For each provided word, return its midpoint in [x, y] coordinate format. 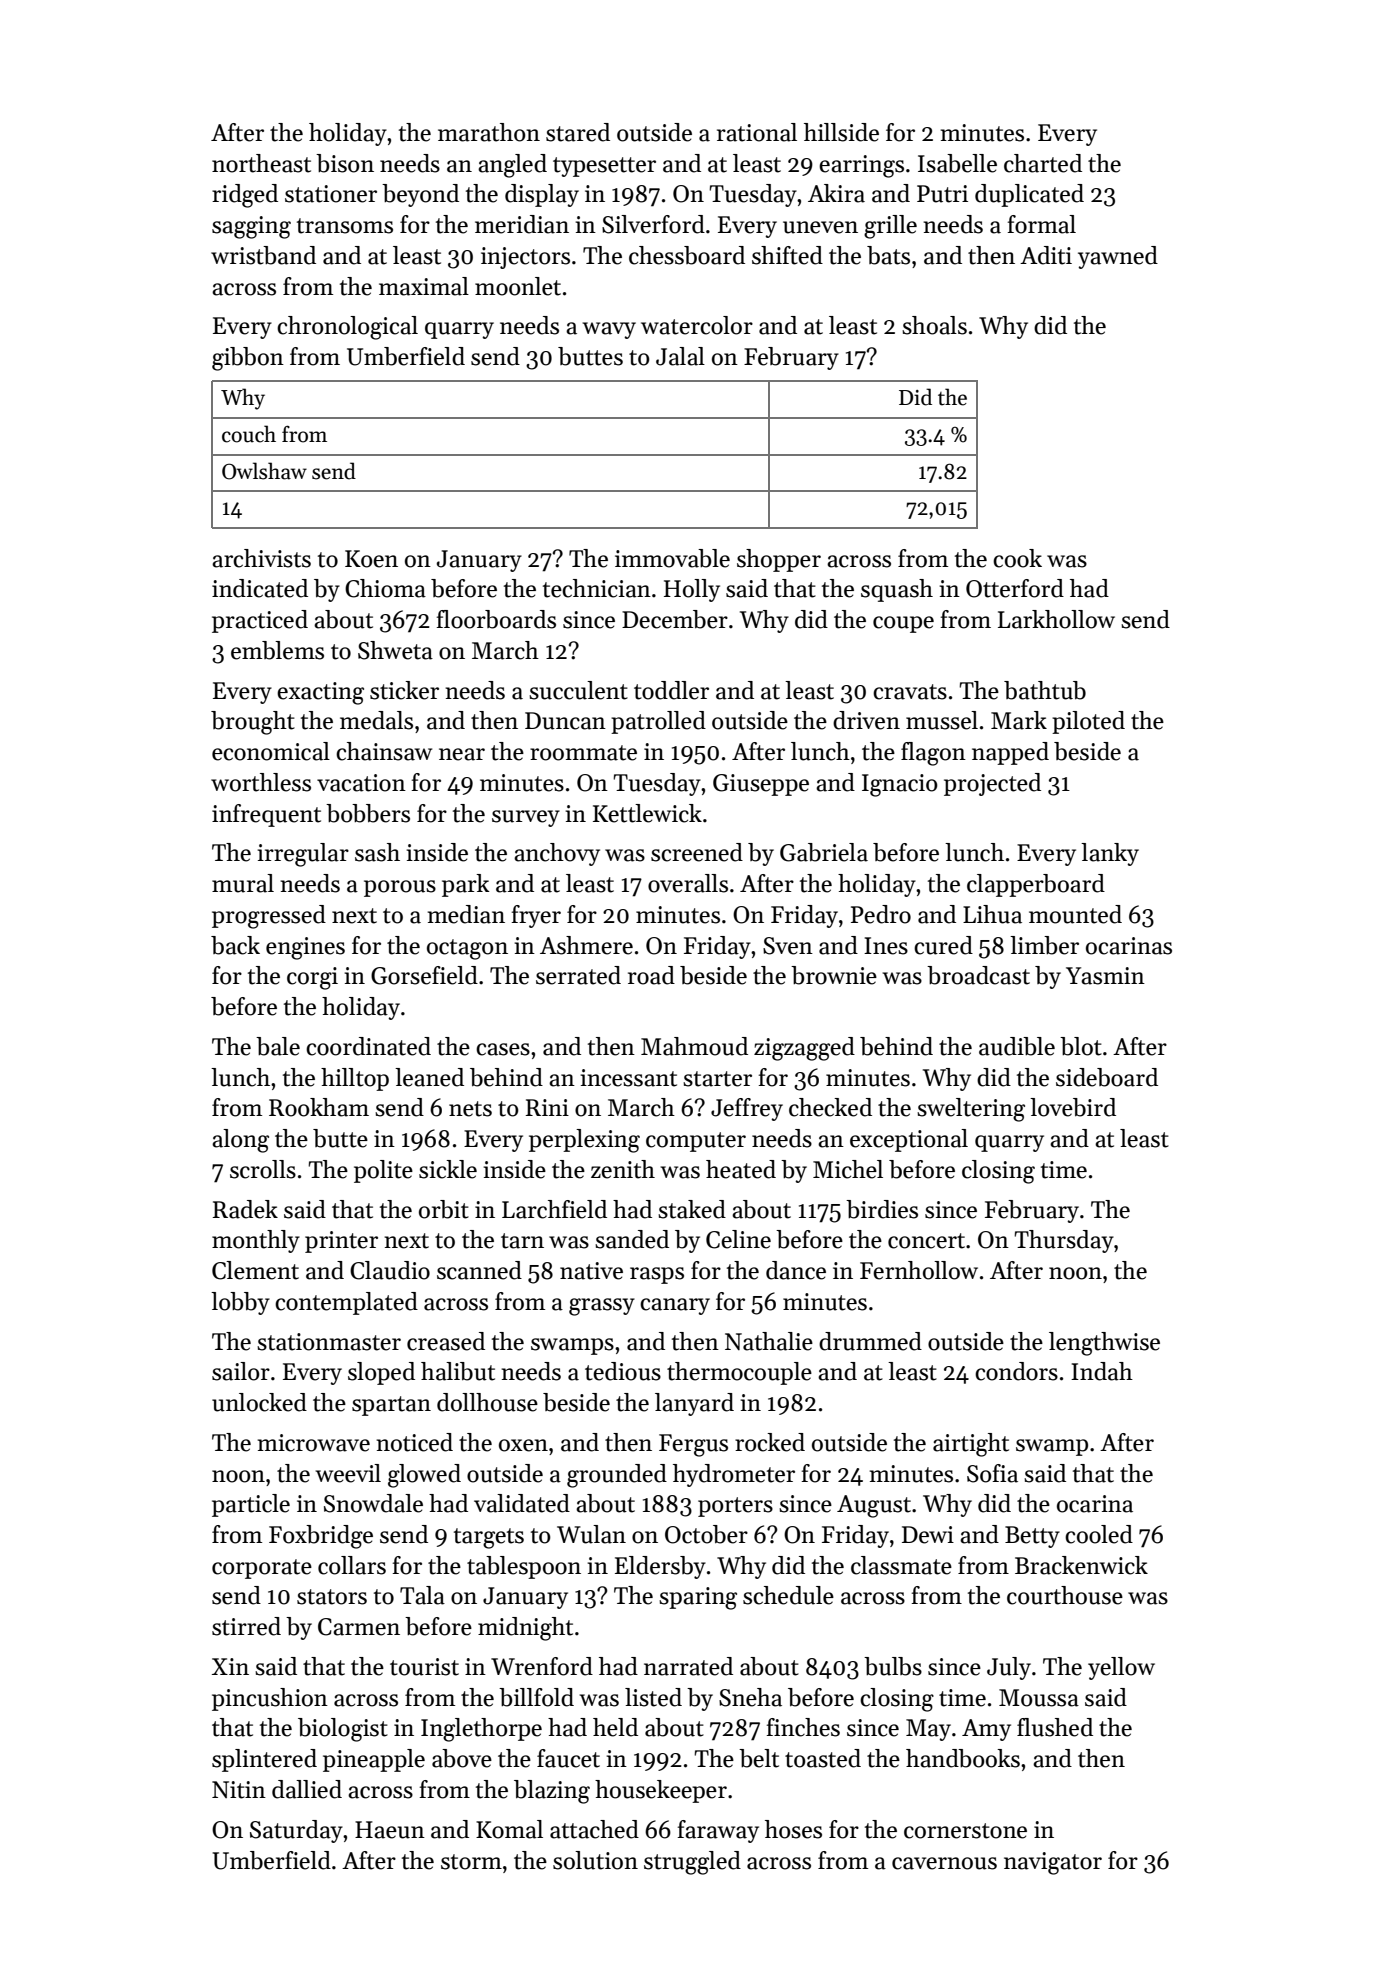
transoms [345, 226]
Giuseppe [761, 785]
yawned [1118, 257]
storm [471, 1862]
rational [757, 132]
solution [595, 1860]
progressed [269, 917]
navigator [1053, 1863]
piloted [1088, 722]
